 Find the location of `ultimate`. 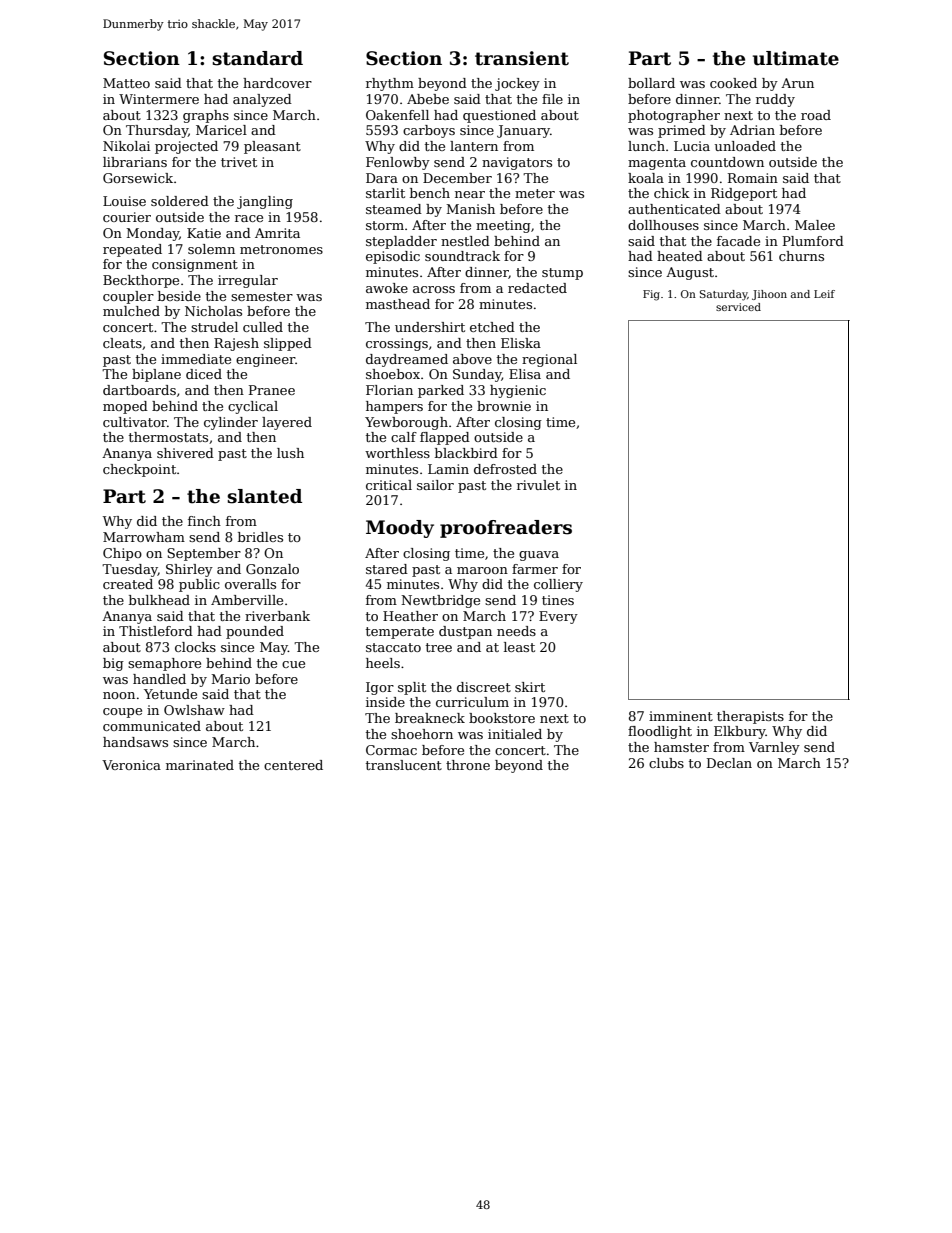

ultimate is located at coordinates (796, 58).
